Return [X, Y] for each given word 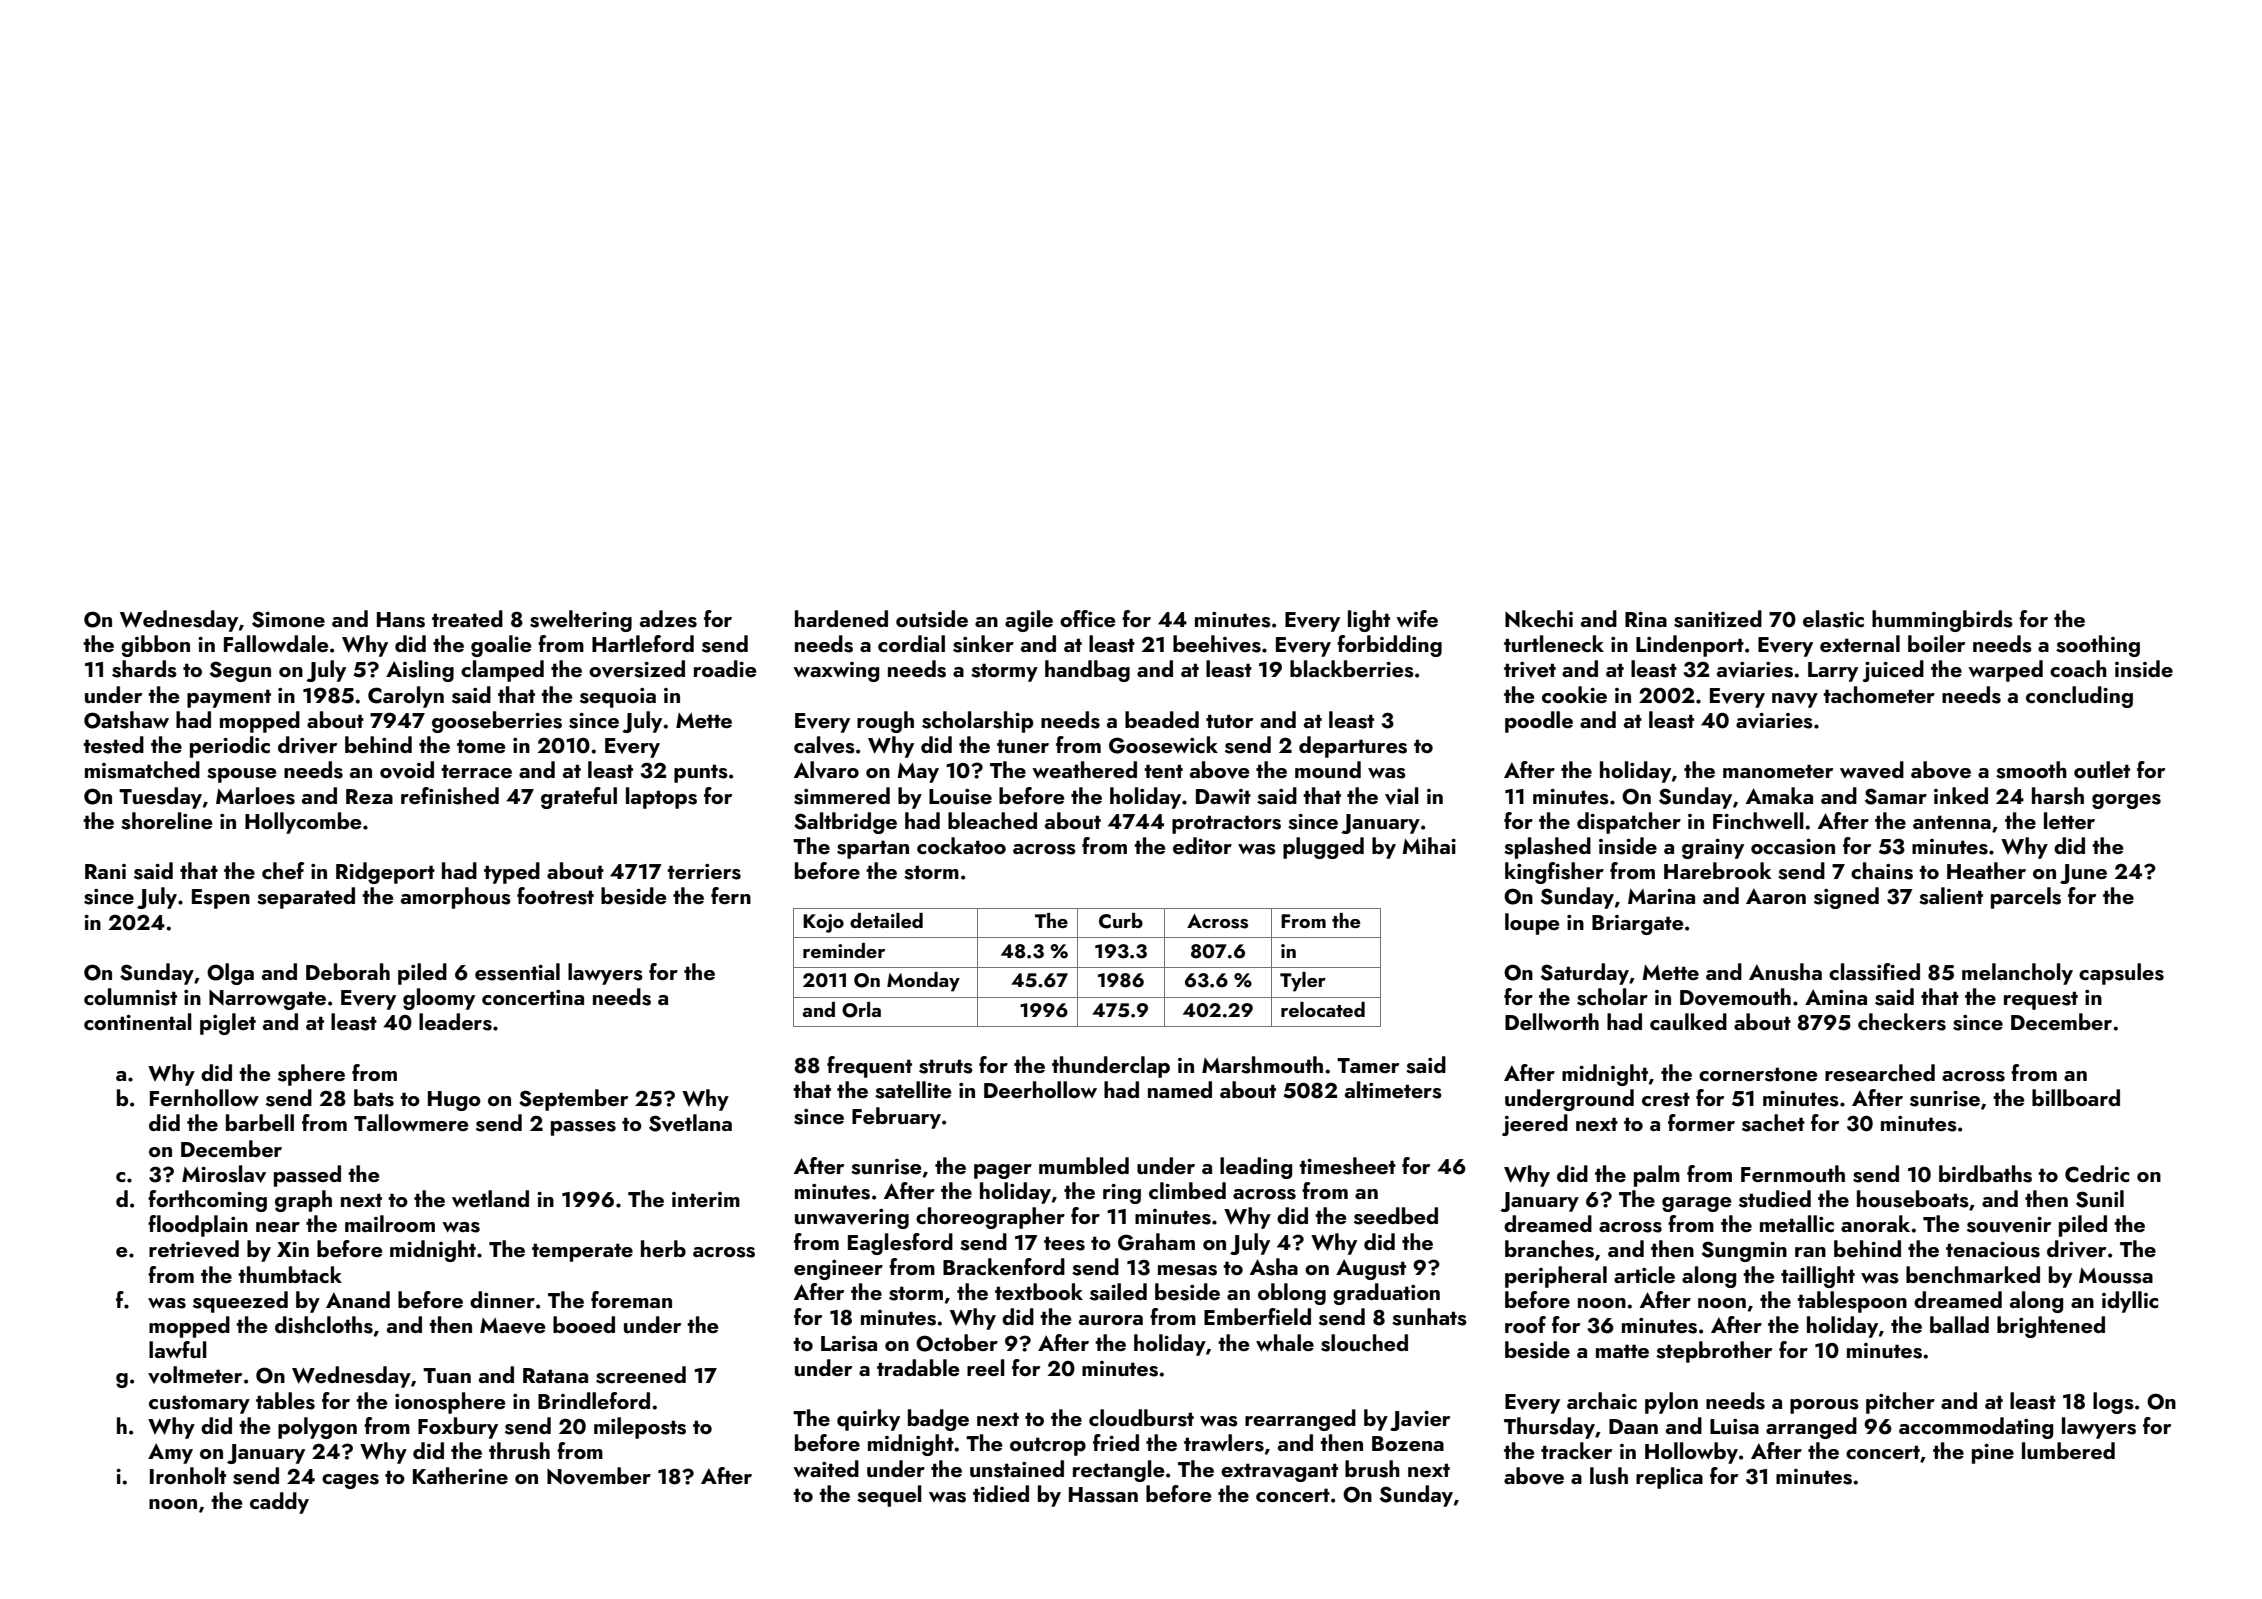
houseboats [1913, 1199]
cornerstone [1758, 1074]
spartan [873, 849]
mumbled [1084, 1165]
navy [1795, 700]
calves [824, 745]
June [2083, 874]
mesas [1187, 1270]
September [573, 1100]
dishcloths [324, 1325]
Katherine [460, 1475]
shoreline [167, 821]
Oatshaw [126, 720]
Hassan [1103, 1495]
